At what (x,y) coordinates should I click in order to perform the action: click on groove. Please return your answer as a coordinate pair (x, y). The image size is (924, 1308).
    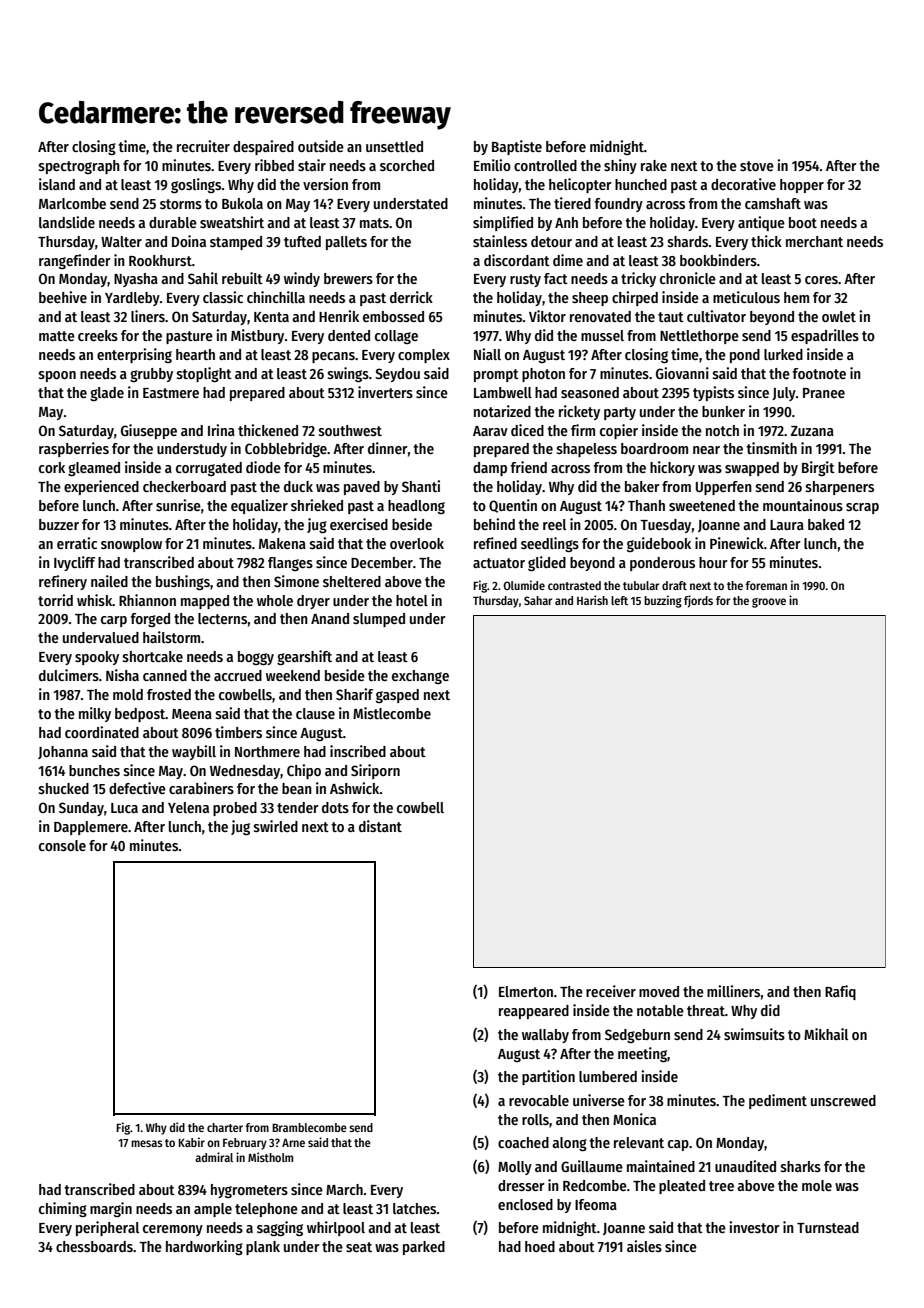
    Looking at the image, I should click on (769, 603).
